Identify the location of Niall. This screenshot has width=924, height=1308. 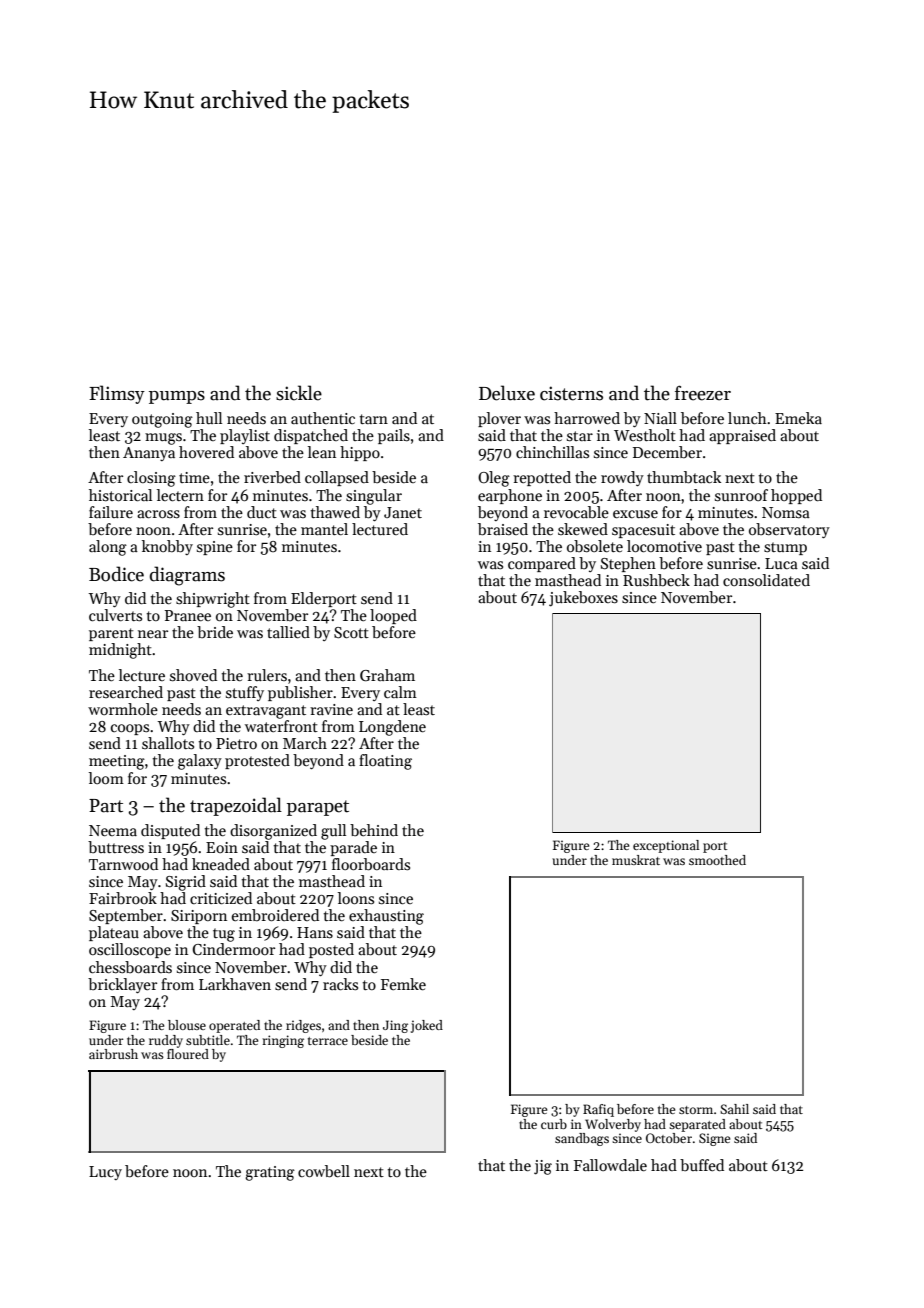
(660, 418).
